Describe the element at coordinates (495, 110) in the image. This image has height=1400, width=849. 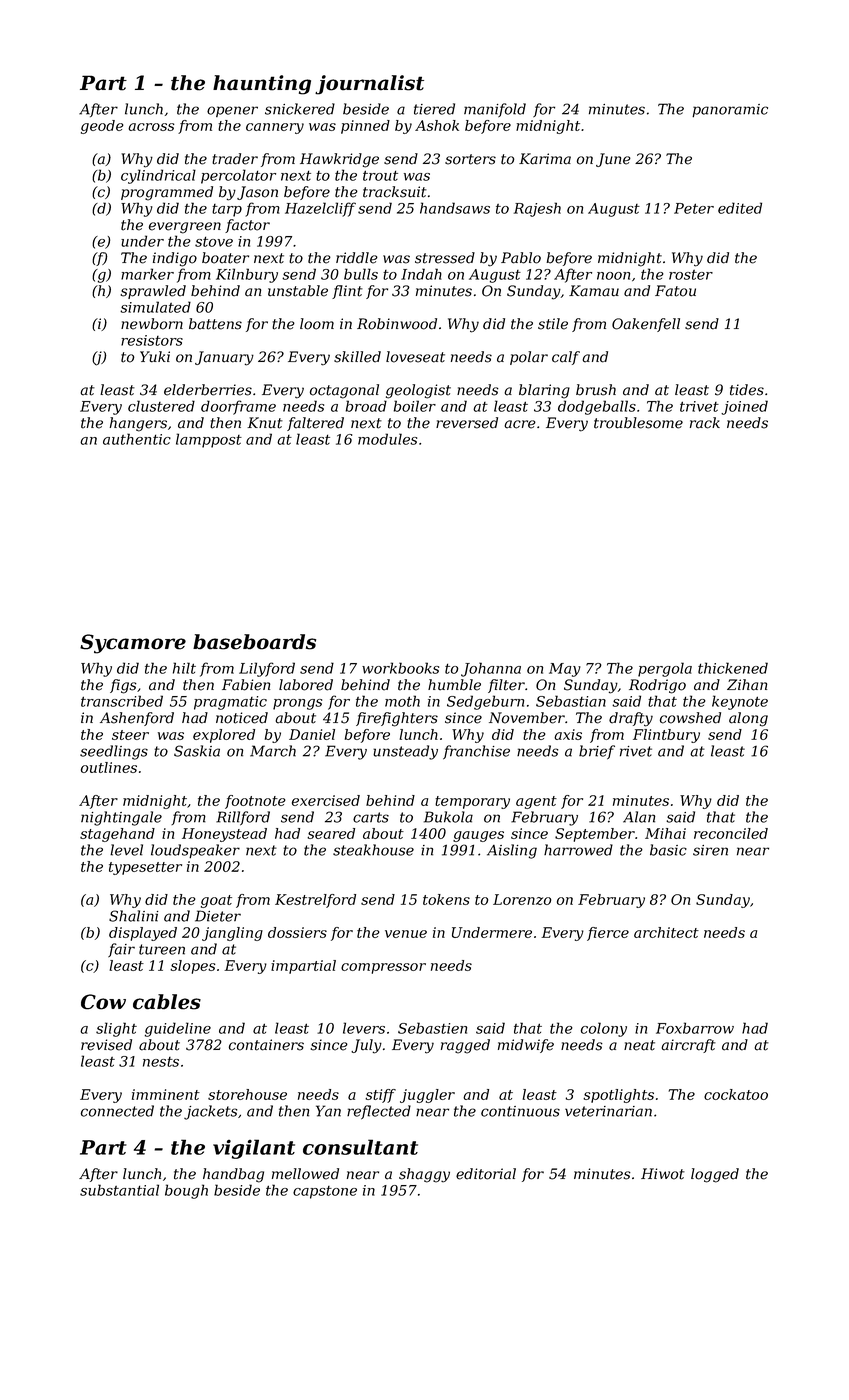
I see `manifold` at that location.
